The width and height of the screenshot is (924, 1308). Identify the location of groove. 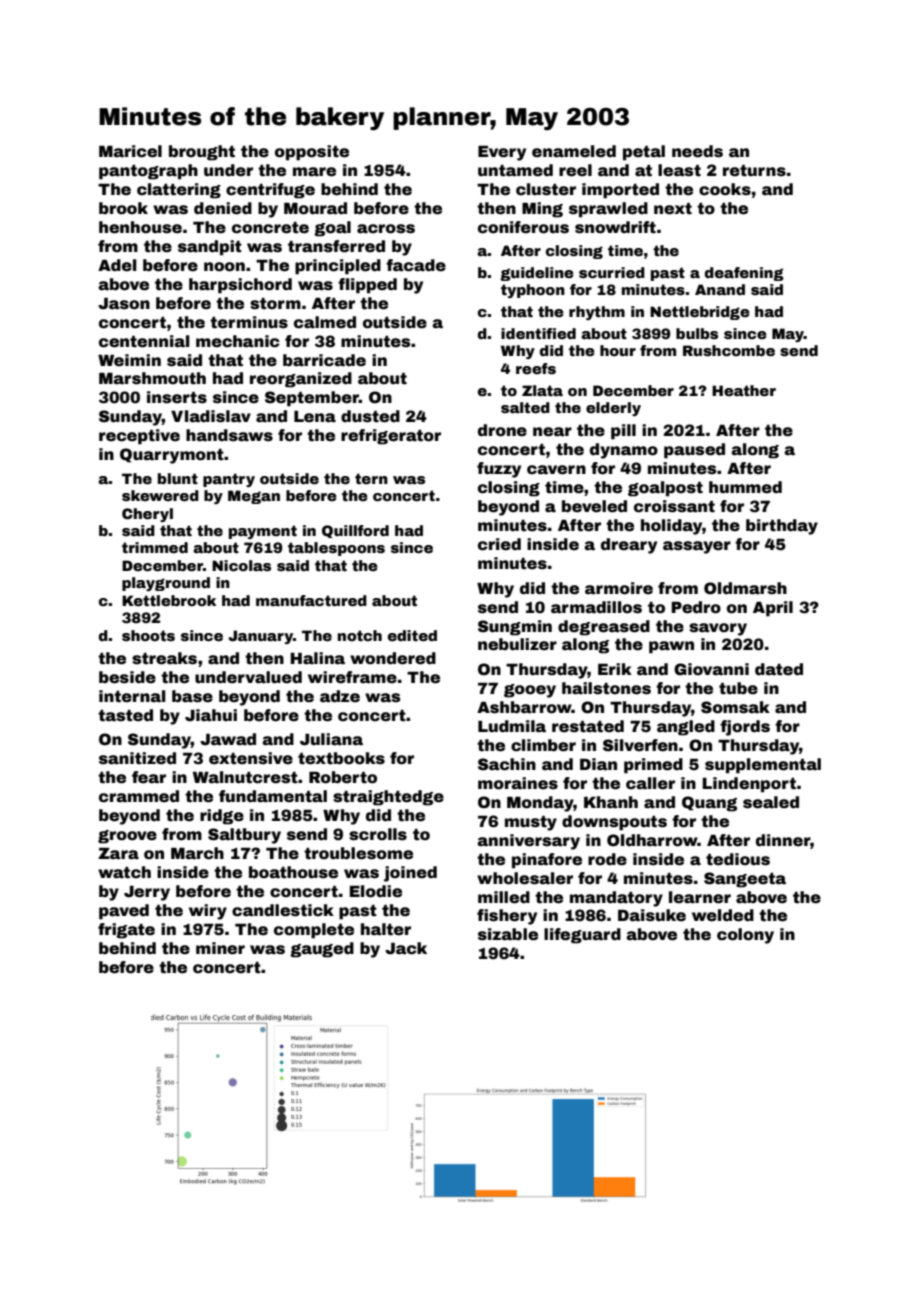
(127, 837).
